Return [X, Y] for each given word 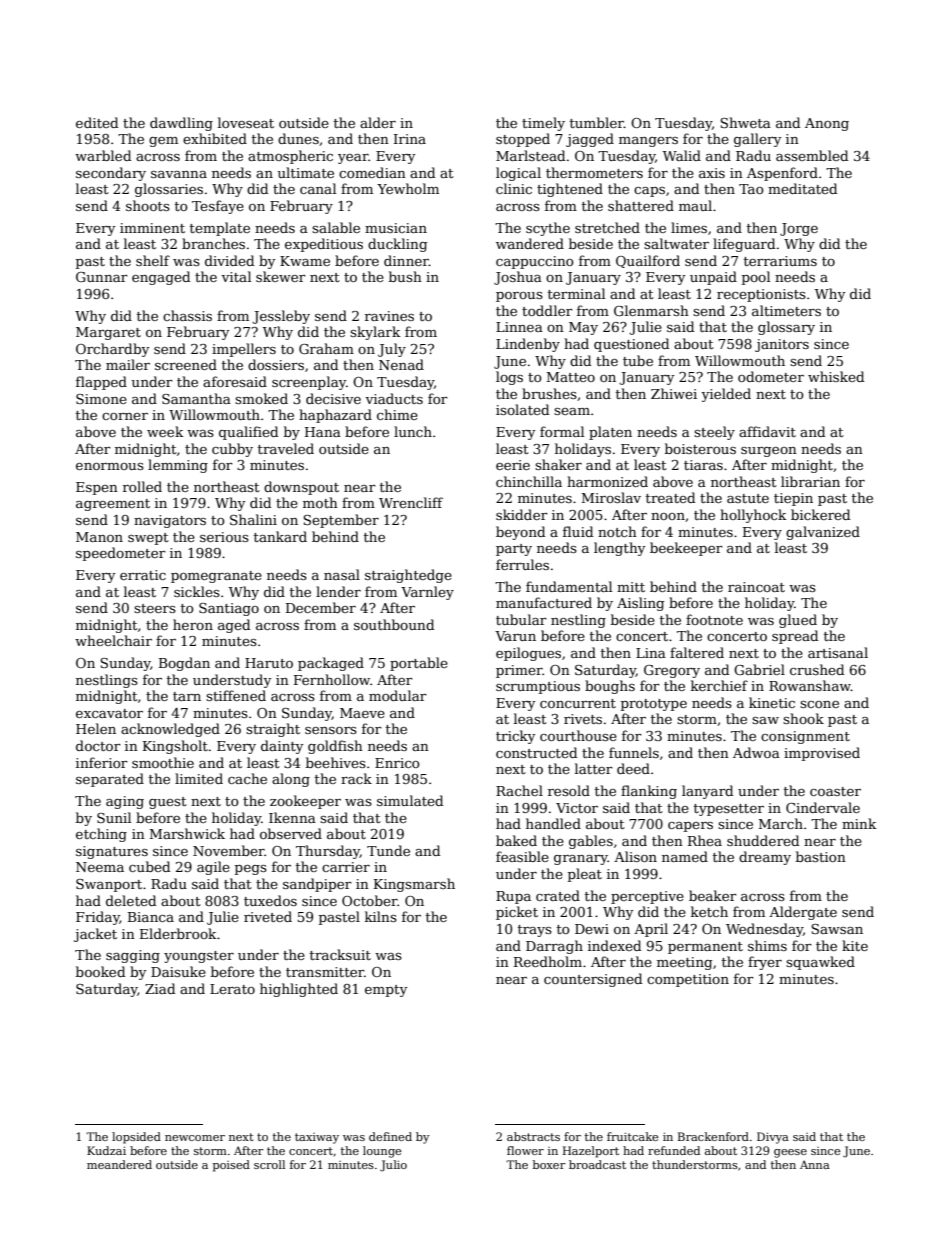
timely [543, 124]
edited [97, 122]
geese [790, 1153]
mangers [648, 142]
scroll [269, 1164]
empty [386, 991]
